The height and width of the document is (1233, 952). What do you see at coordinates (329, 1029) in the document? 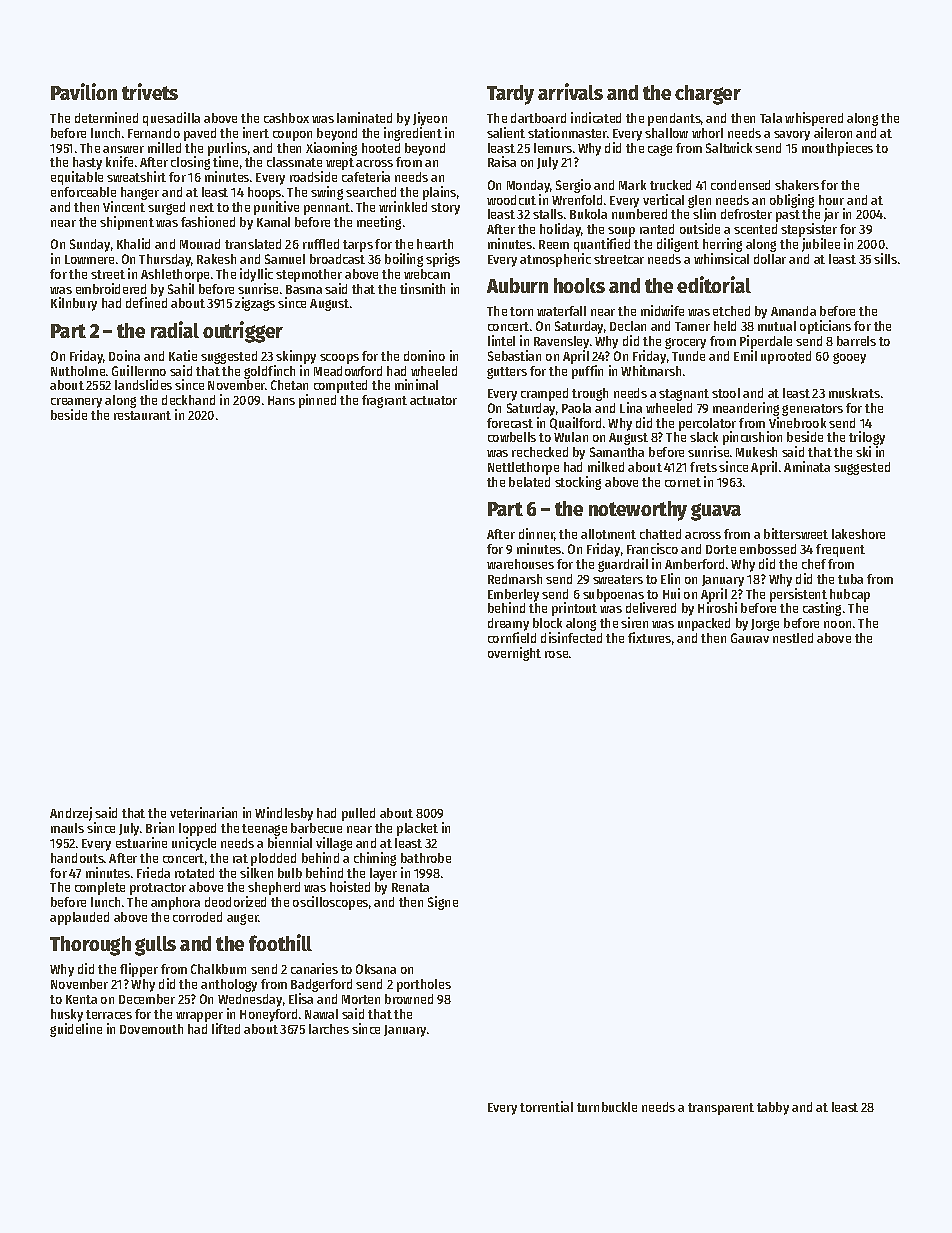
I see `larches` at bounding box center [329, 1029].
